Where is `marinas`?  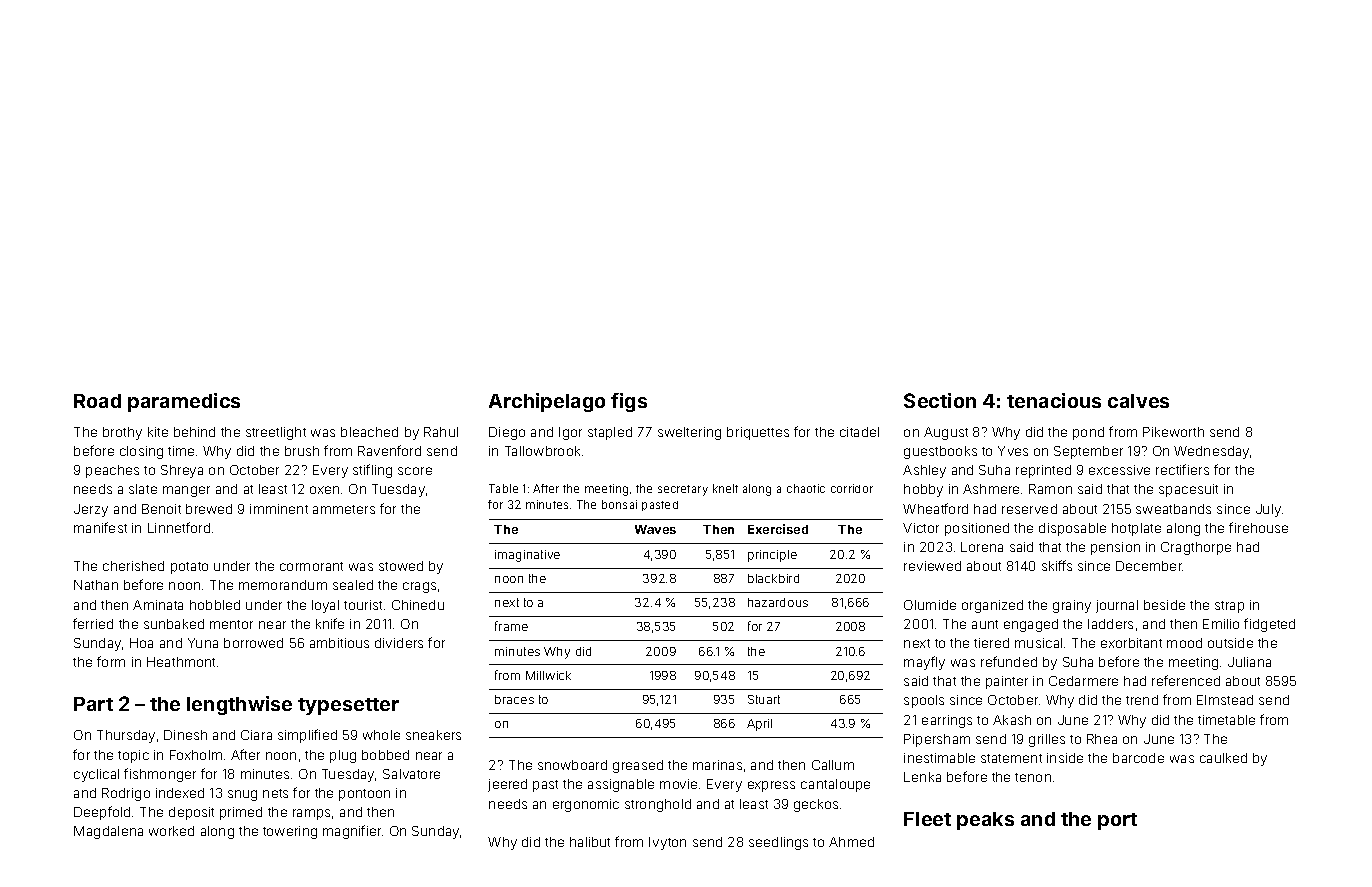
marinas is located at coordinates (717, 765).
